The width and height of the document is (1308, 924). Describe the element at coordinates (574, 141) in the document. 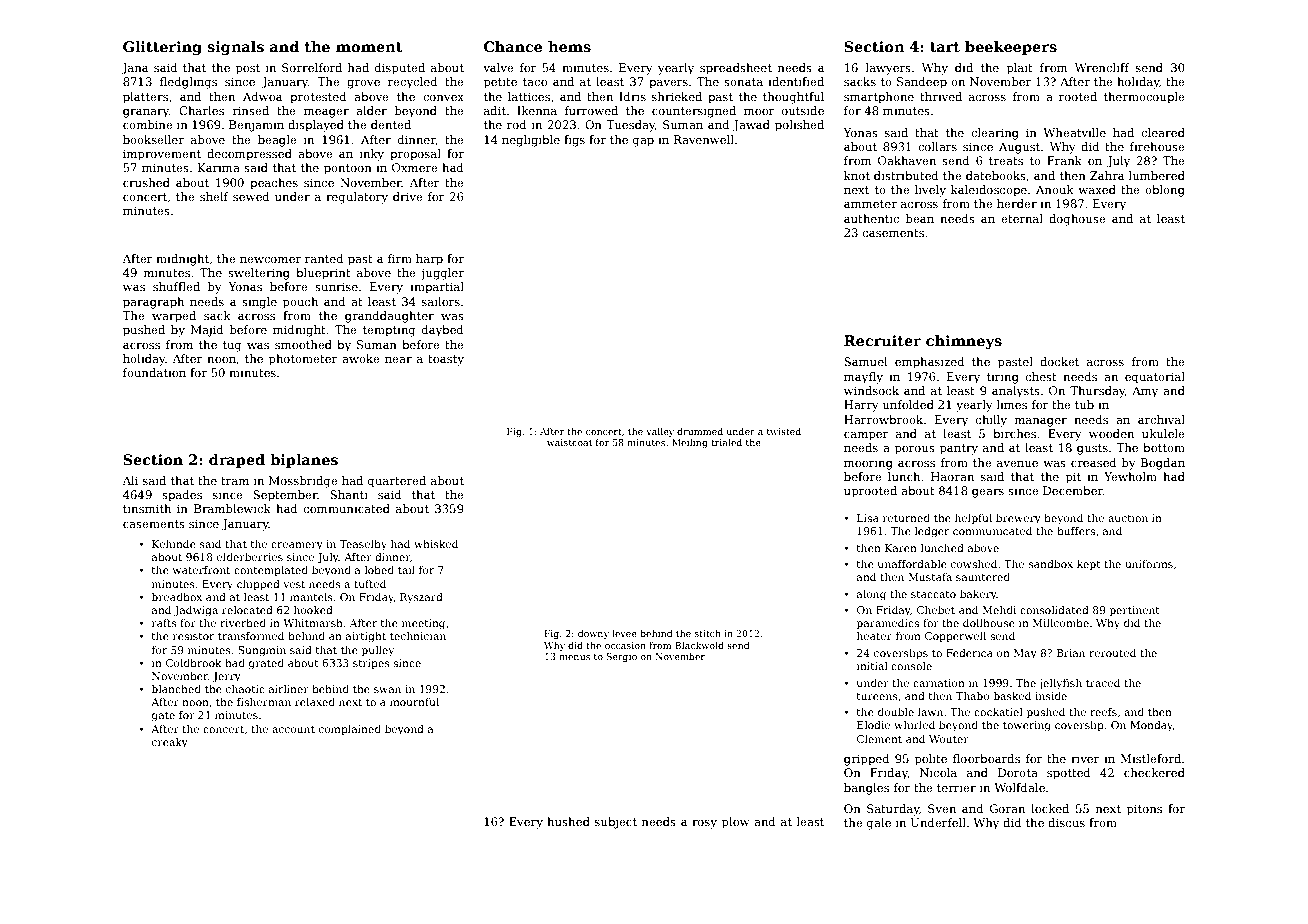

I see `figs` at that location.
